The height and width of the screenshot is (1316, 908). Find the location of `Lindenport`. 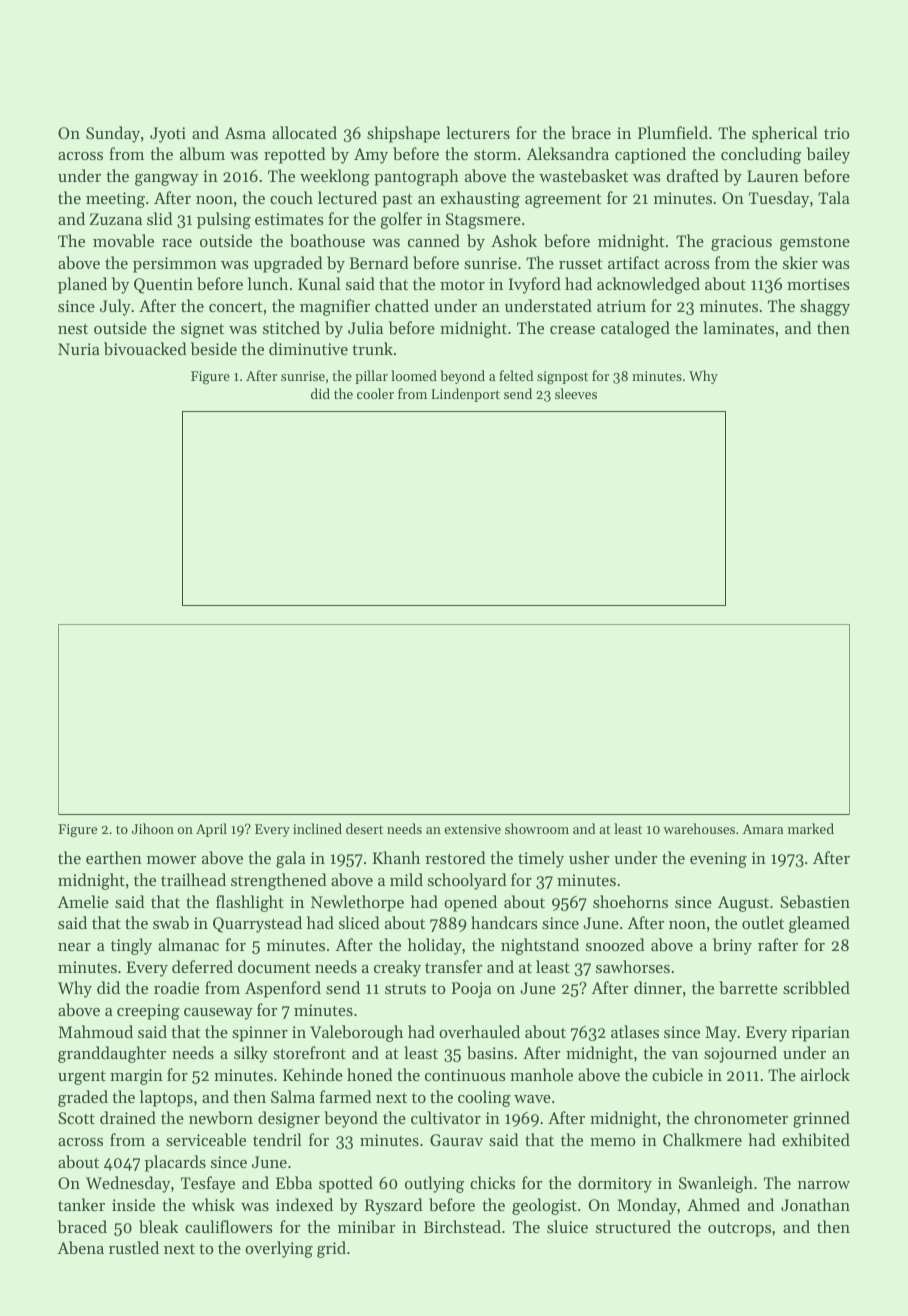

Lindenport is located at coordinates (465, 395).
